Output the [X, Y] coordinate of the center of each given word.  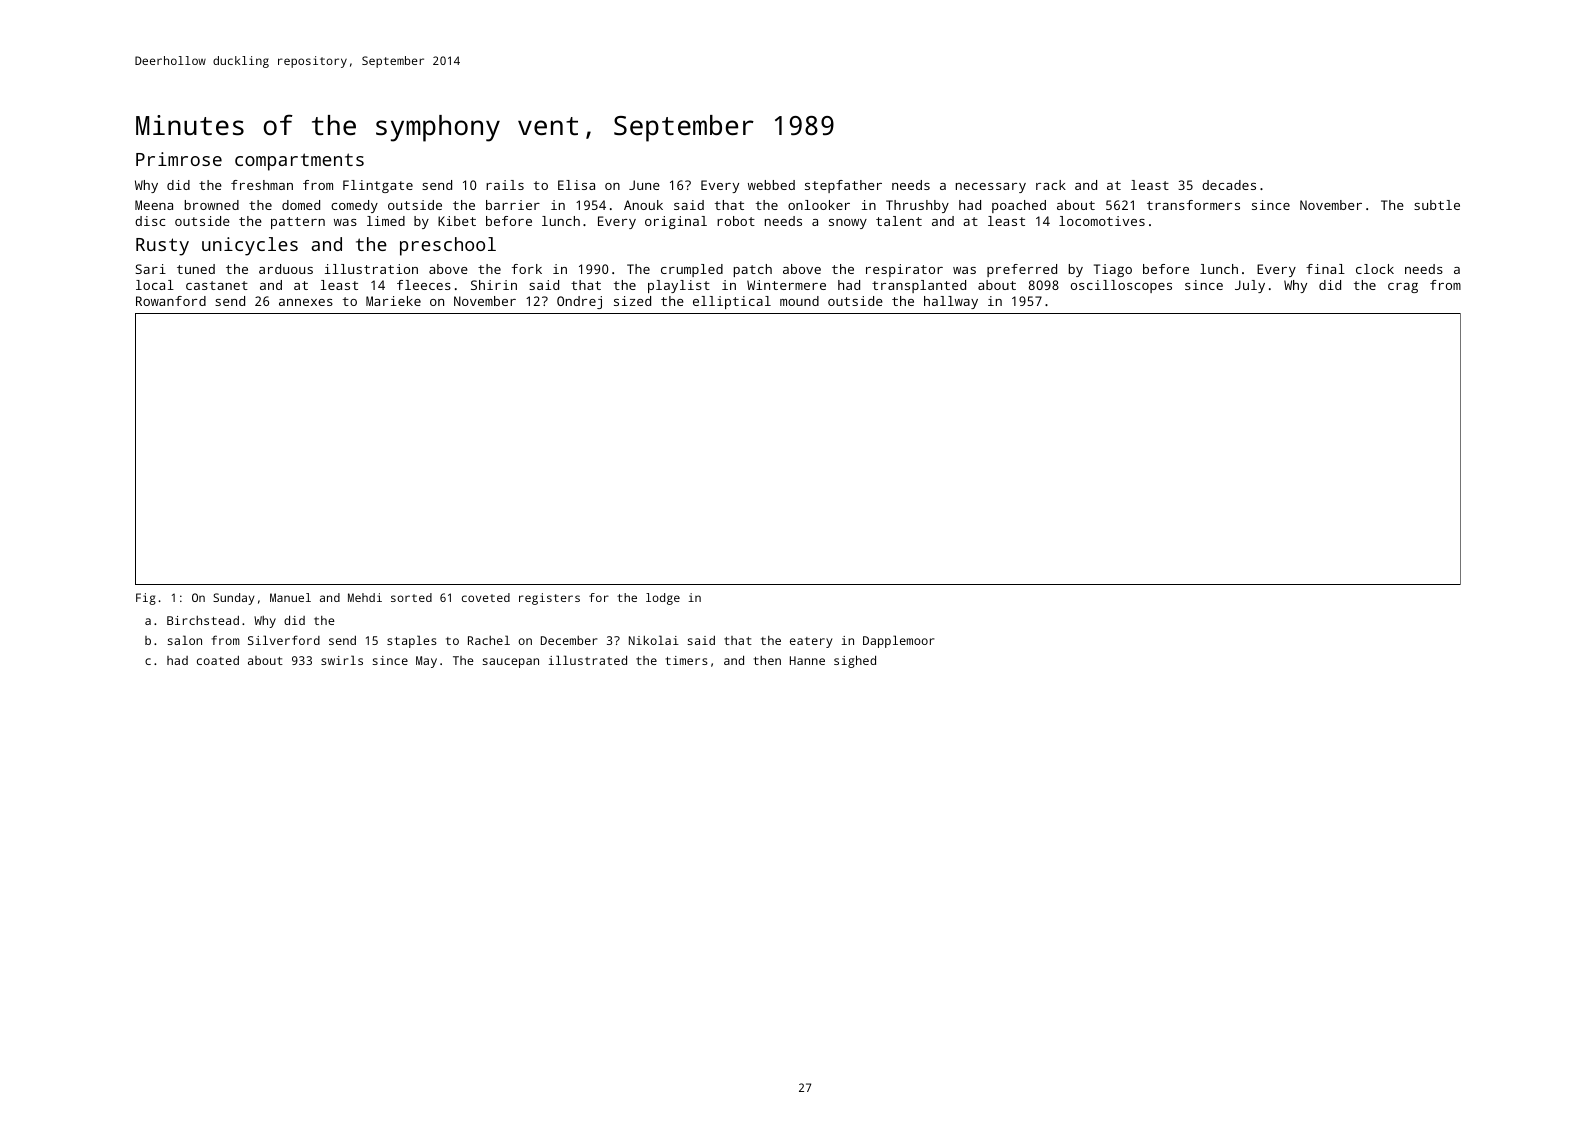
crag [1403, 288]
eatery [811, 642]
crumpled [692, 270]
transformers [1193, 205]
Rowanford [171, 301]
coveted [486, 597]
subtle [1437, 205]
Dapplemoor [898, 641]
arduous [286, 269]
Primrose [179, 159]
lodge [663, 599]
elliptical [732, 302]
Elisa [576, 185]
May [426, 662]
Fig [146, 599]
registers [549, 599]
